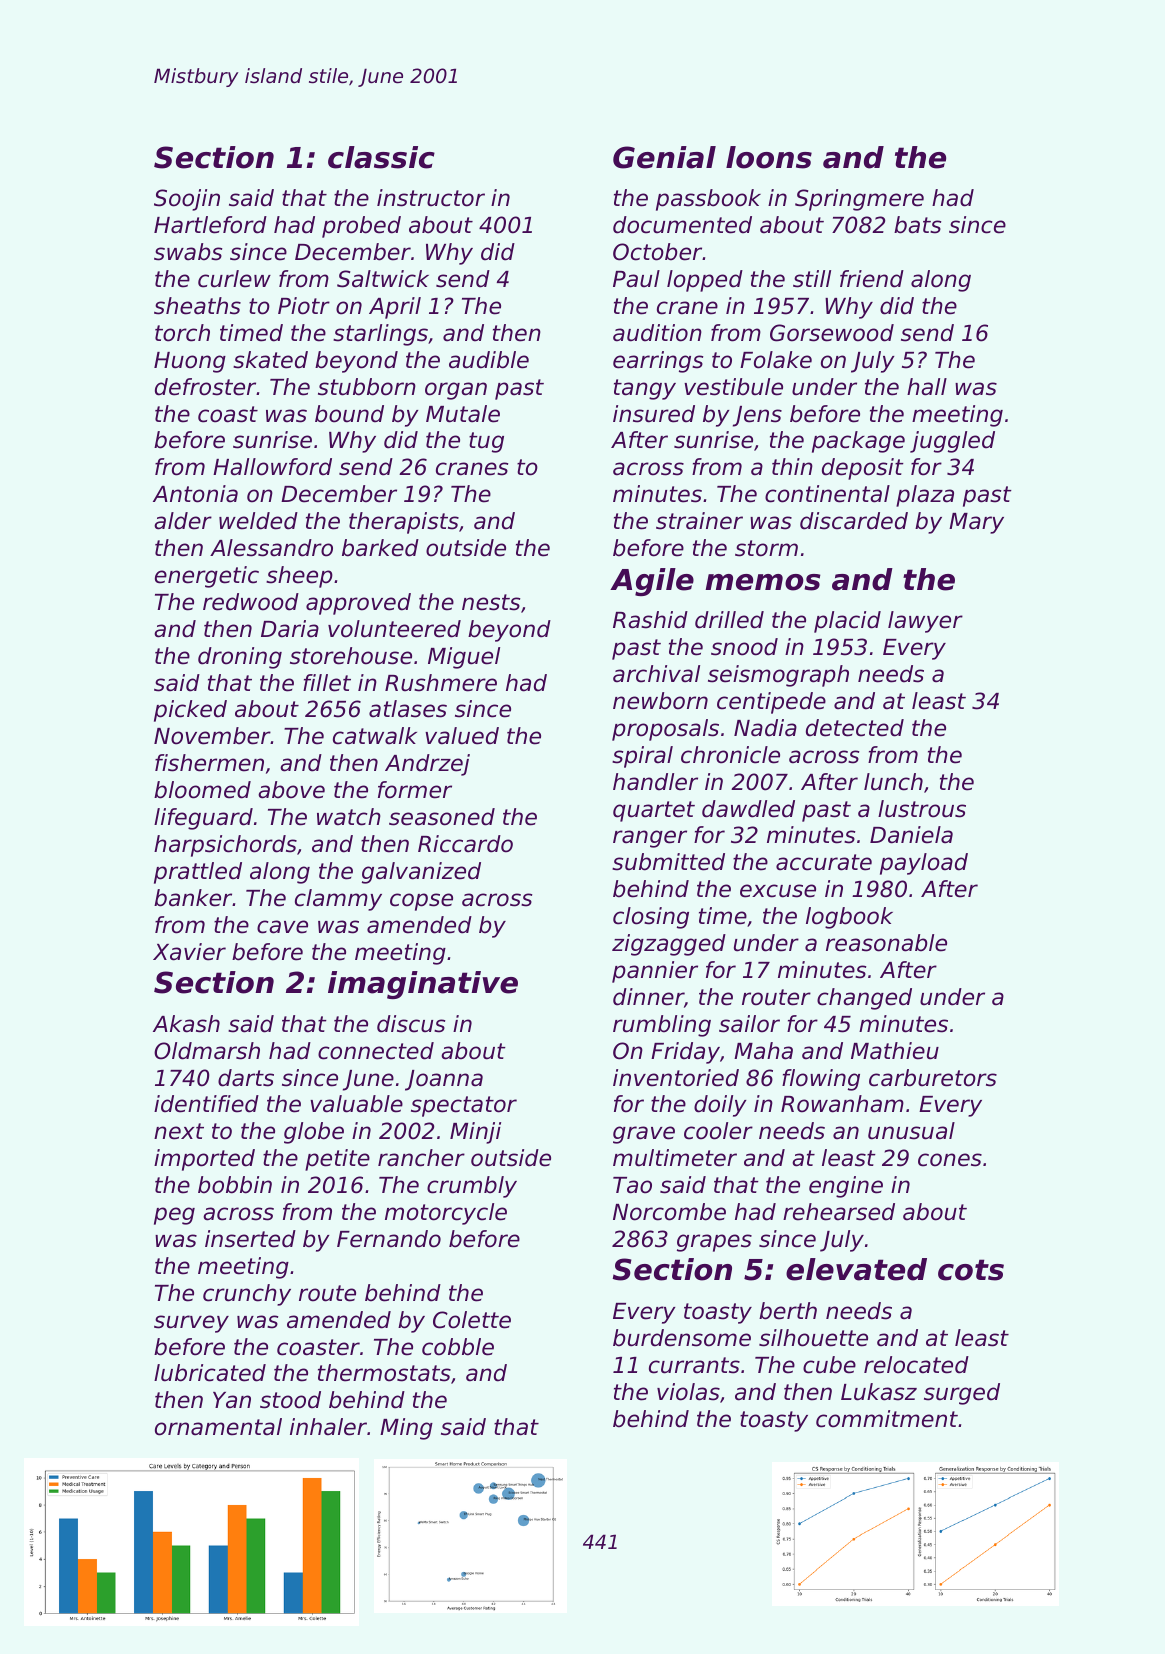 The height and width of the screenshot is (1654, 1165). What do you see at coordinates (361, 227) in the screenshot?
I see `probed` at bounding box center [361, 227].
